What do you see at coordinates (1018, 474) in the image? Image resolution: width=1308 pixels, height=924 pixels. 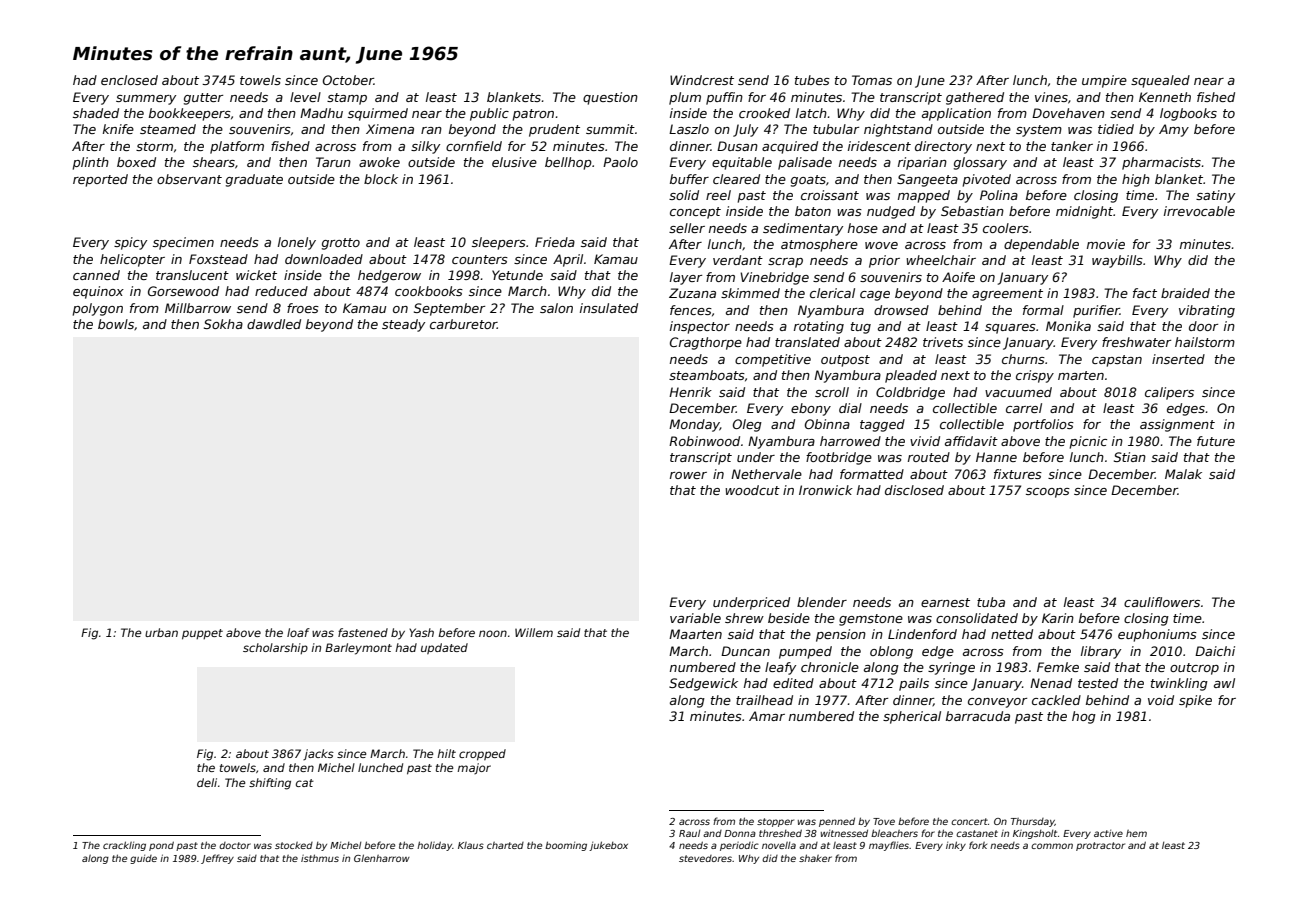 I see `fixtures` at bounding box center [1018, 474].
